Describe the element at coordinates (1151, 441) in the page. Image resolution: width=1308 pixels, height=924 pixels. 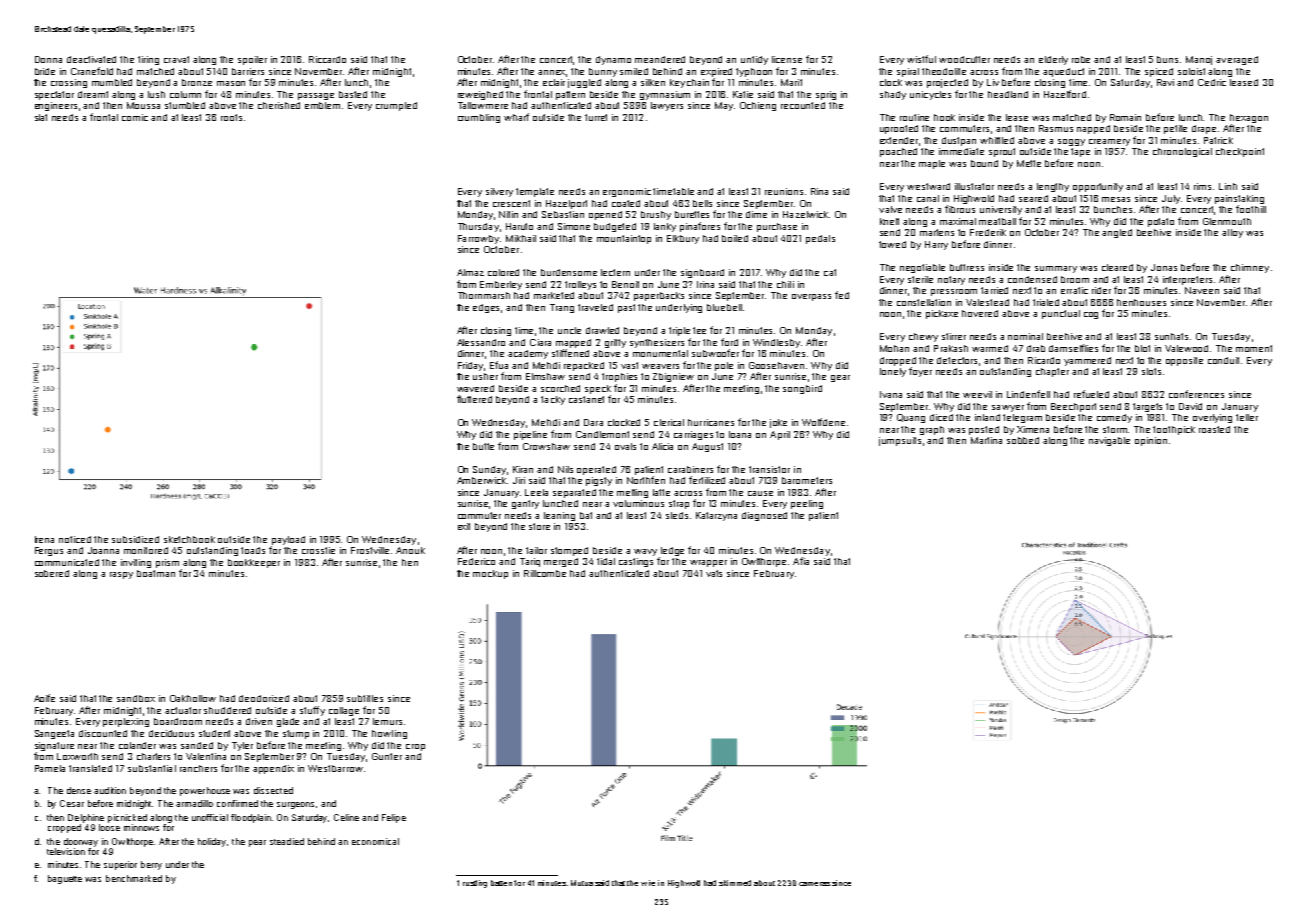
I see `opinion` at that location.
